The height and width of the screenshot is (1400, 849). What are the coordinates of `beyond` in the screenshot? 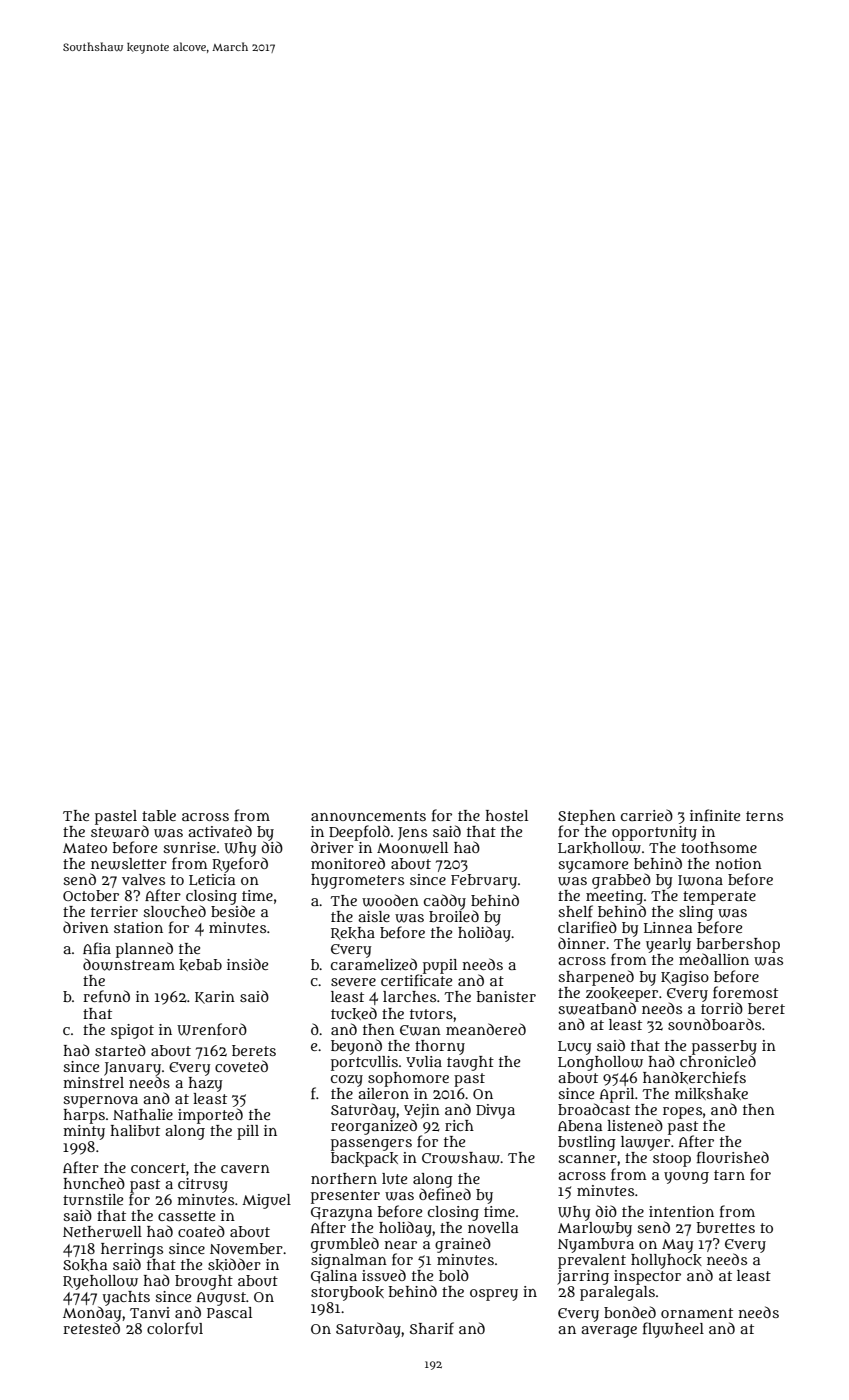 It's located at (356, 1047).
